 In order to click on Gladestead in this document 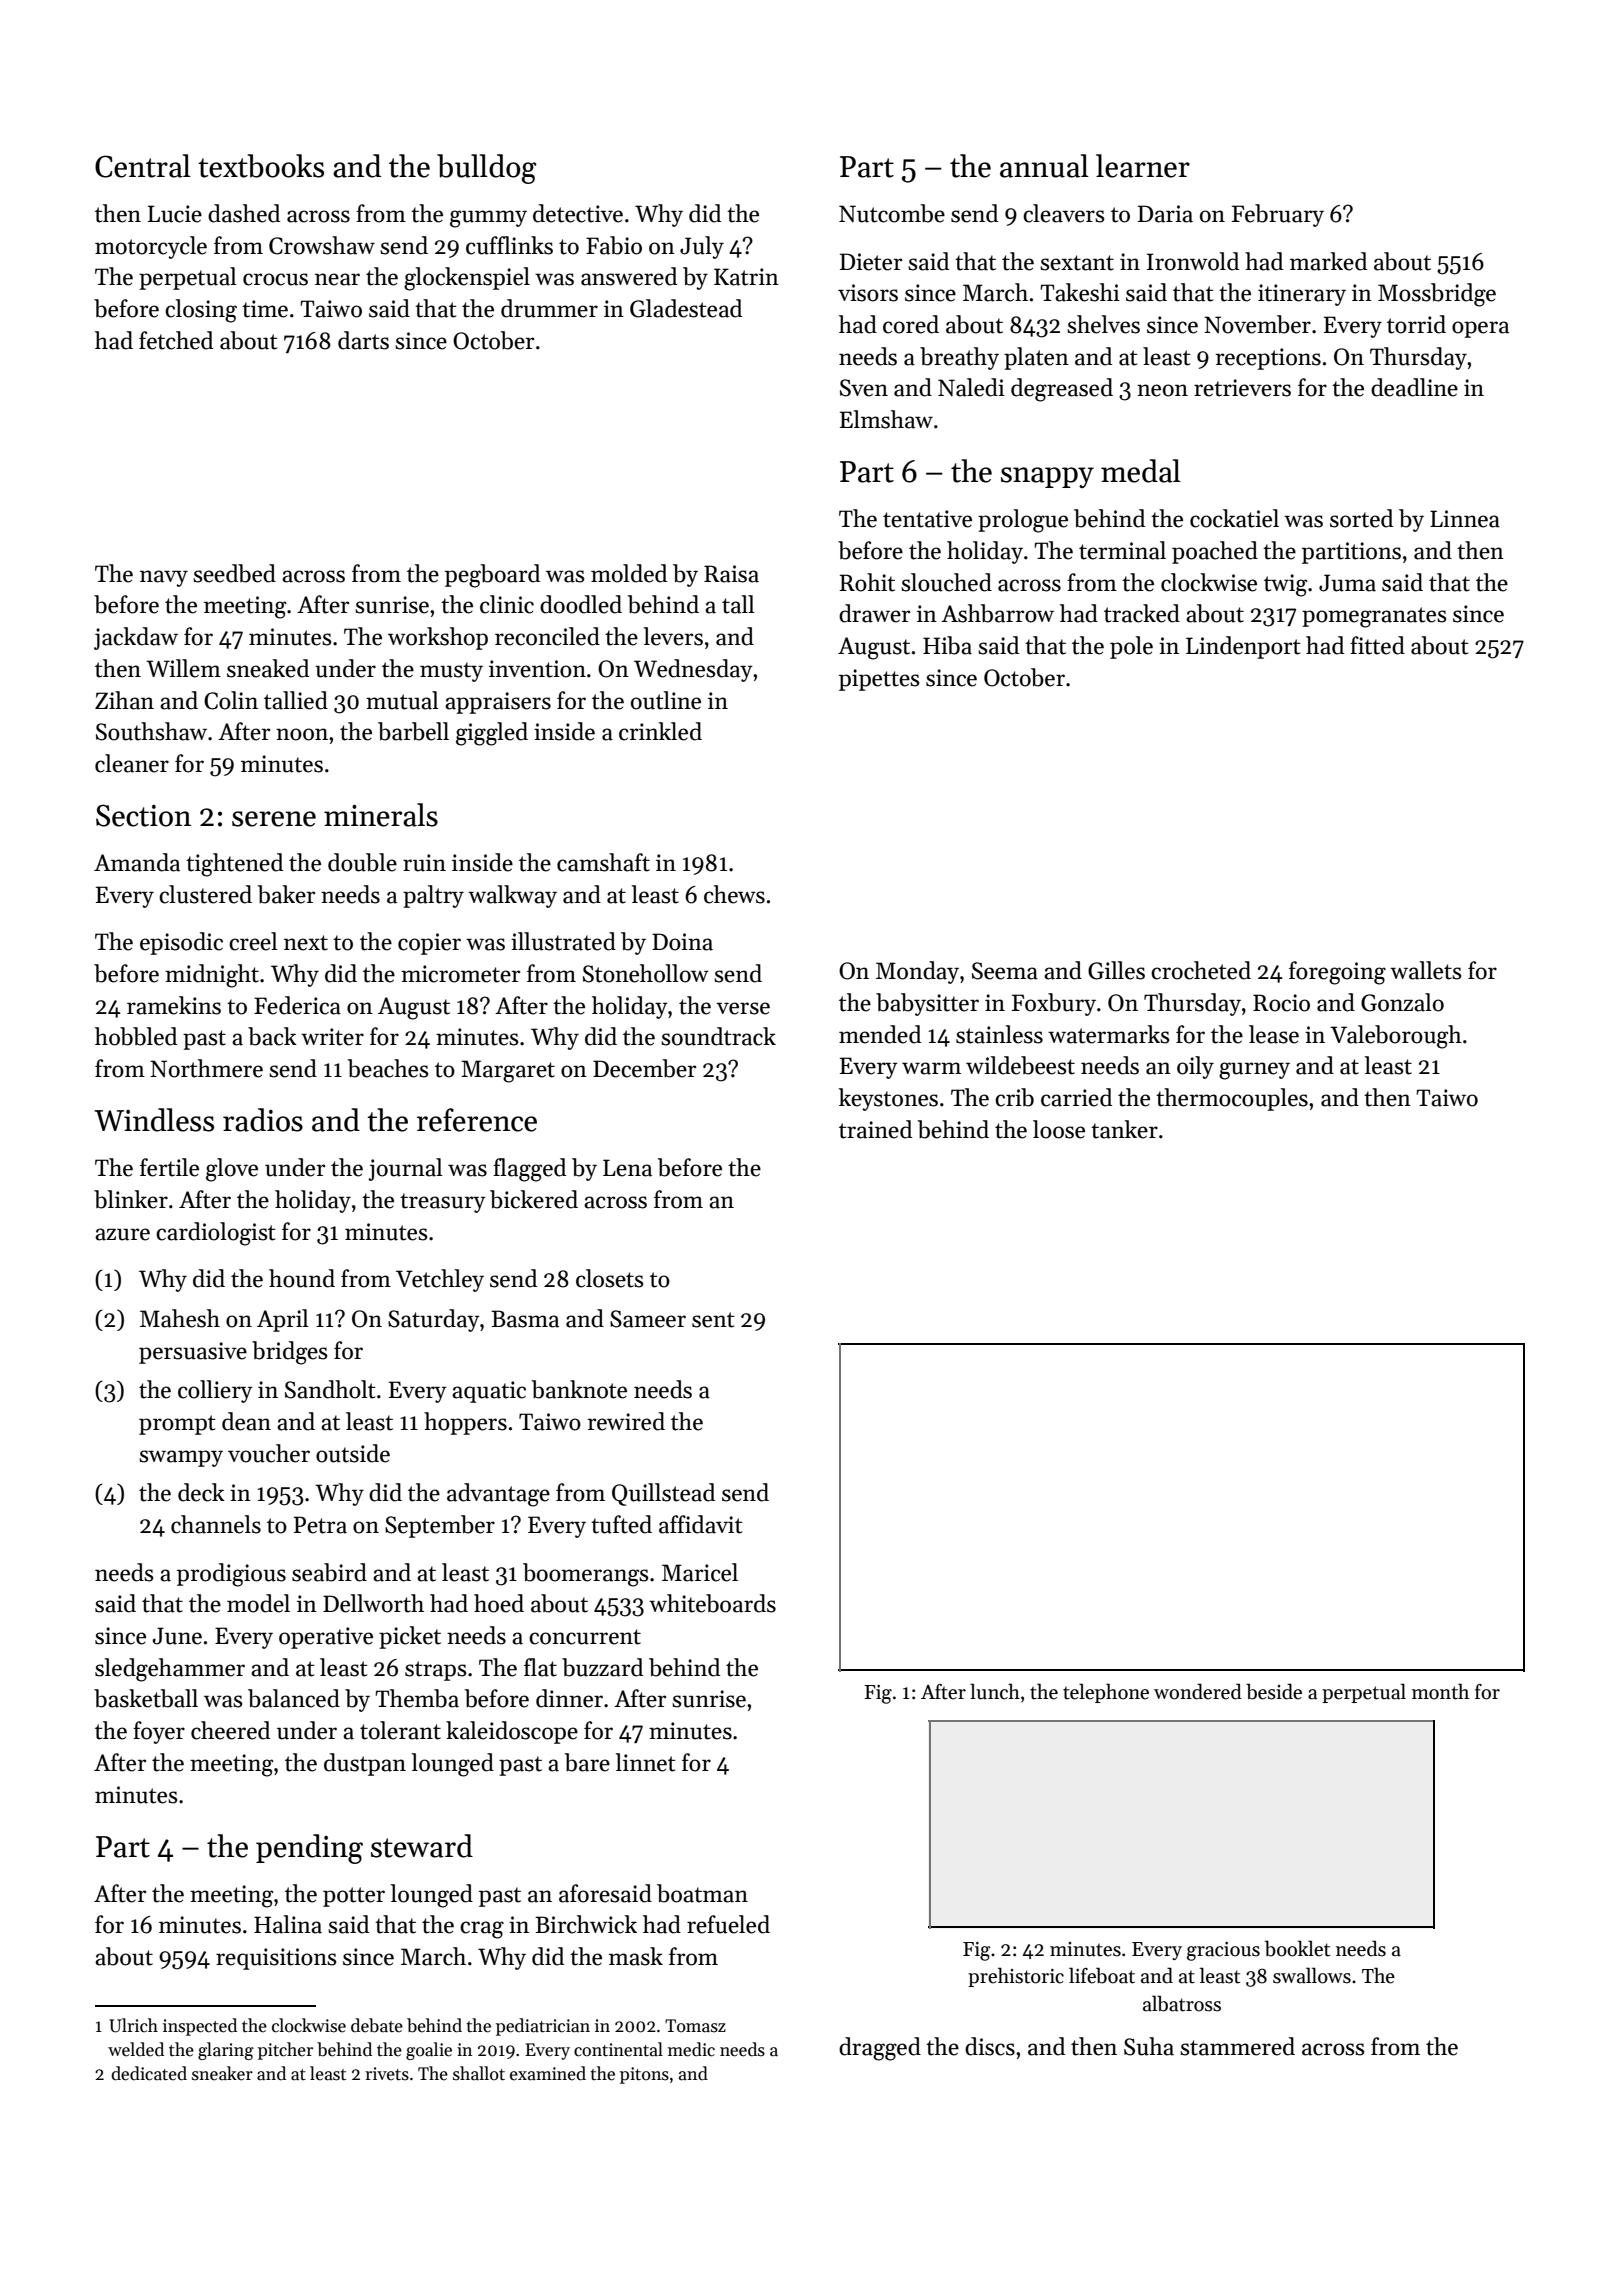, I will do `click(686, 308)`.
